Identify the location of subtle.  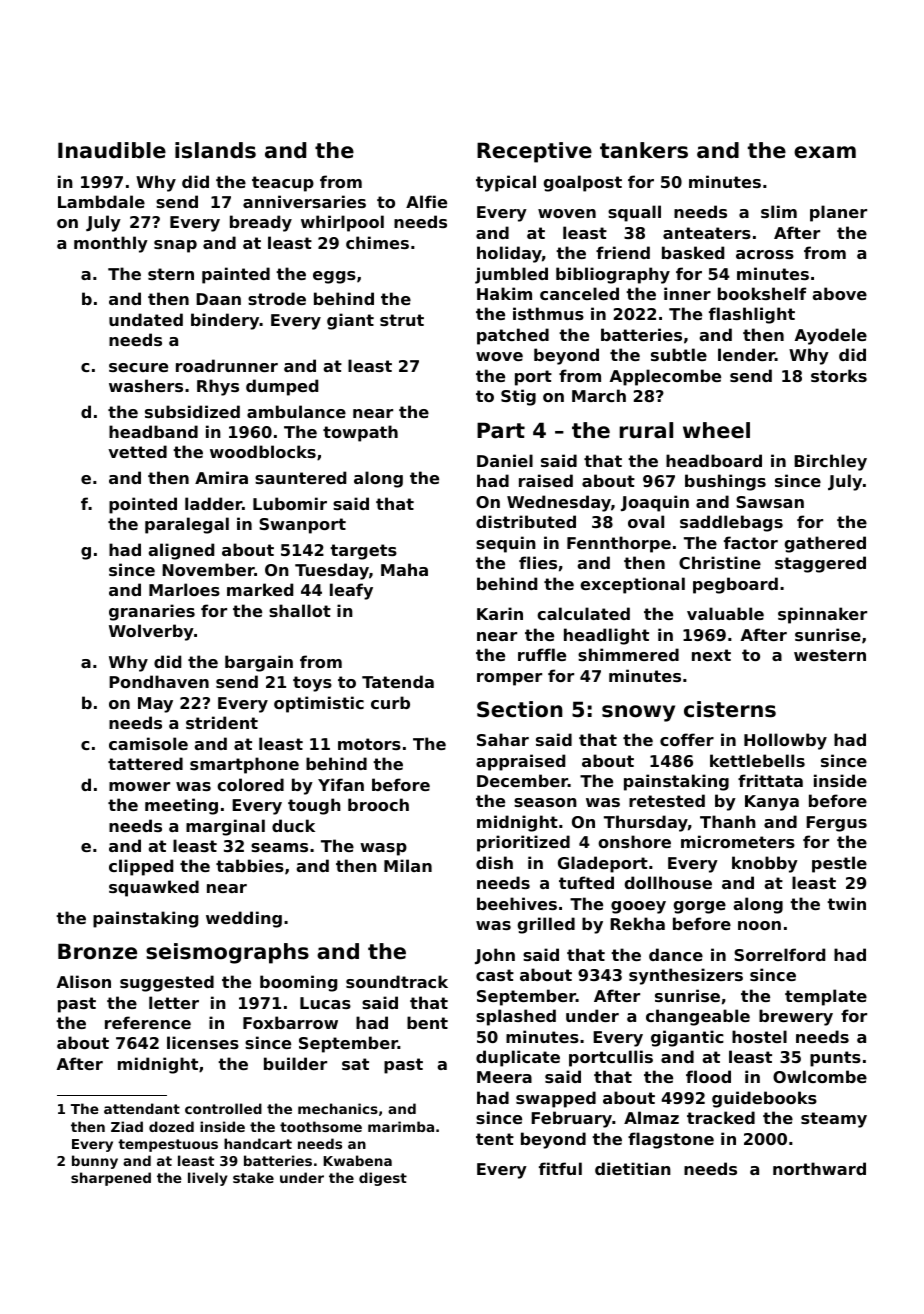
(679, 354).
